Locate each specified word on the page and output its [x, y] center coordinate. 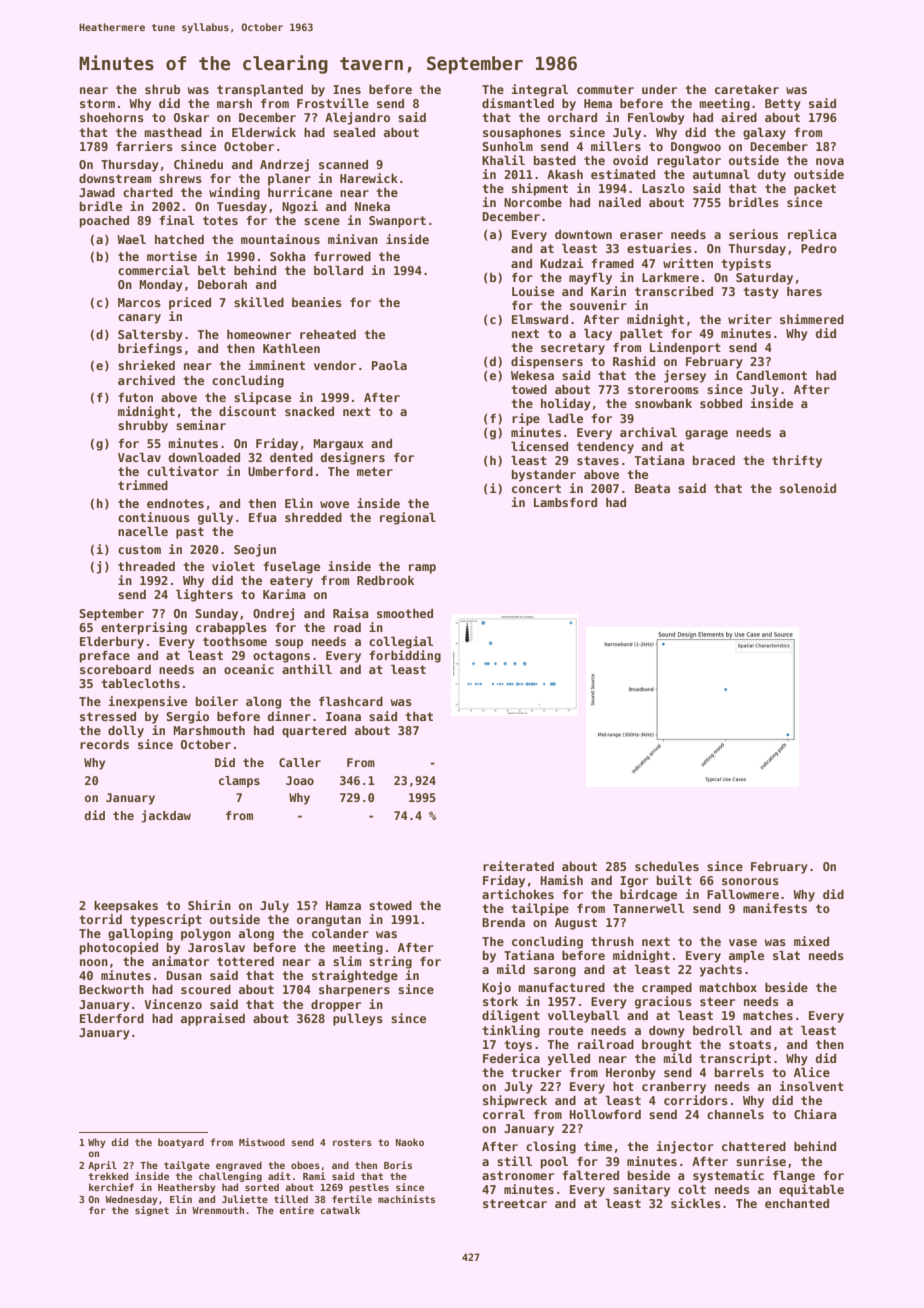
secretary [573, 349]
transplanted [260, 90]
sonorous [750, 881]
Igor [634, 882]
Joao [300, 780]
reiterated [518, 866]
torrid [100, 919]
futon [135, 397]
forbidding [405, 656]
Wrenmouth [218, 1210]
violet [233, 566]
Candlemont [771, 375]
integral [539, 90]
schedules [667, 866]
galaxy [764, 133]
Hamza [343, 905]
